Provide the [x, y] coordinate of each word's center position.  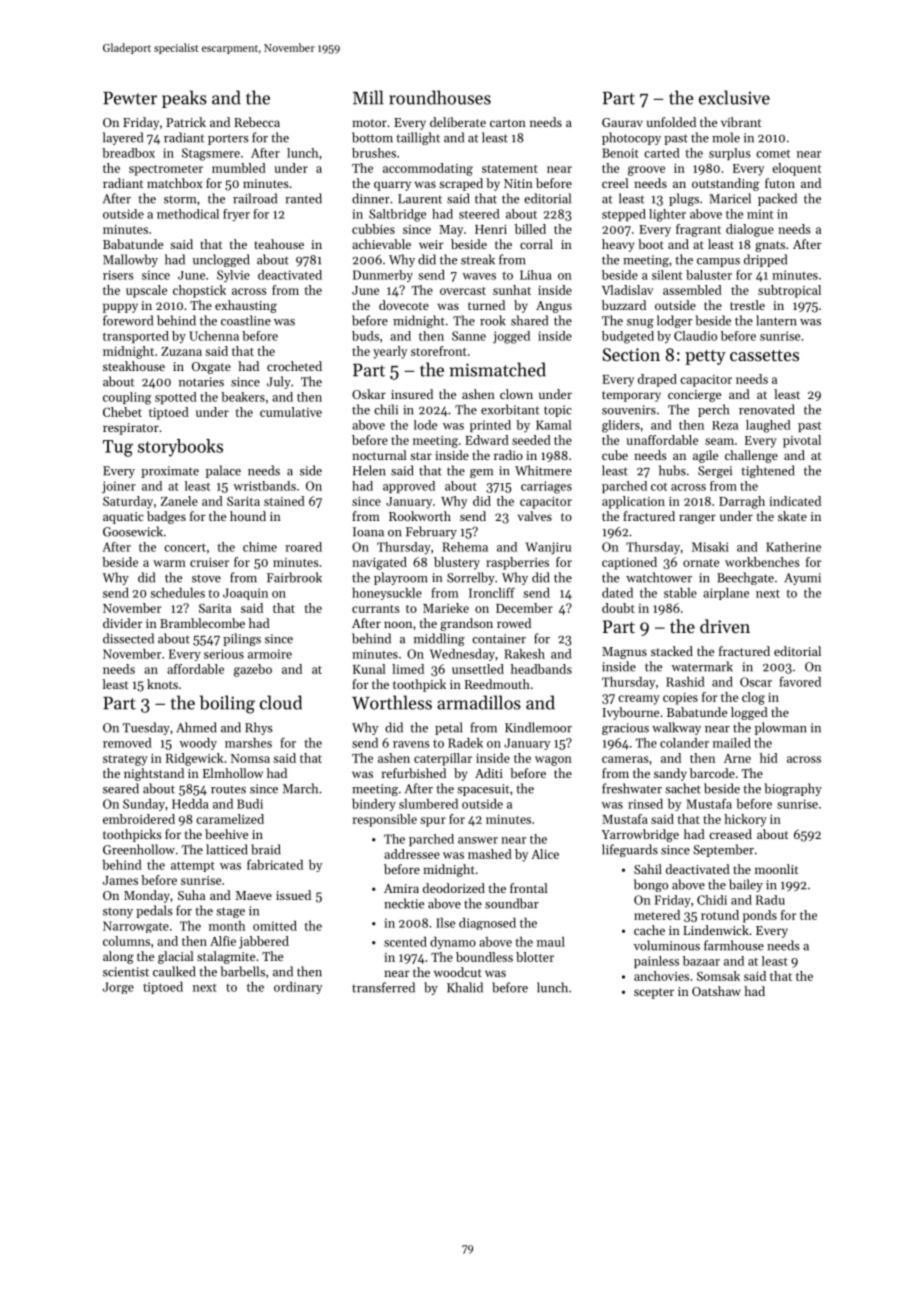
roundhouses [440, 97]
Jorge [118, 988]
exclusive [734, 97]
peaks [184, 99]
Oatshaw [716, 991]
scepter [654, 993]
